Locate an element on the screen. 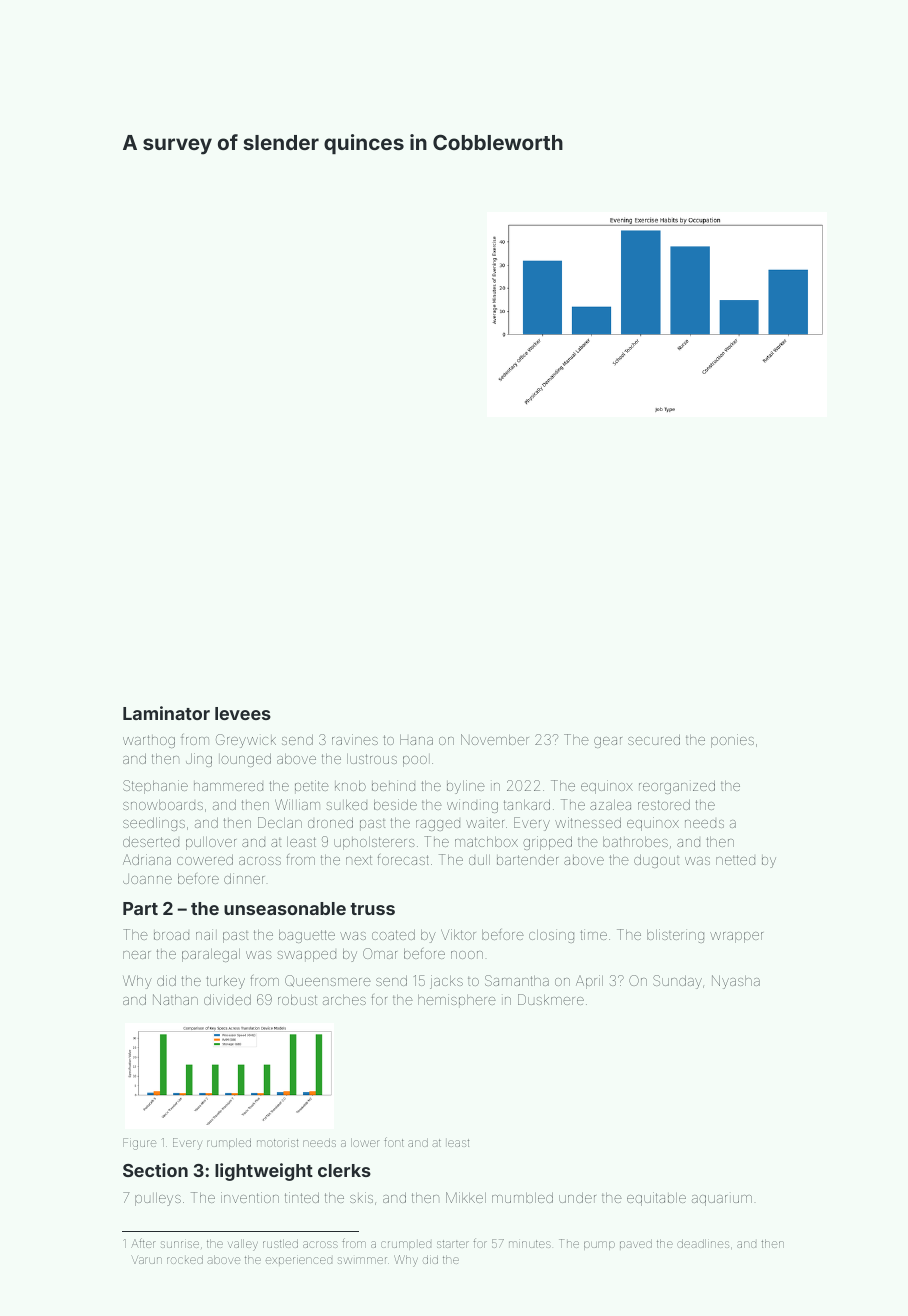 The image size is (908, 1316). dull is located at coordinates (479, 860).
